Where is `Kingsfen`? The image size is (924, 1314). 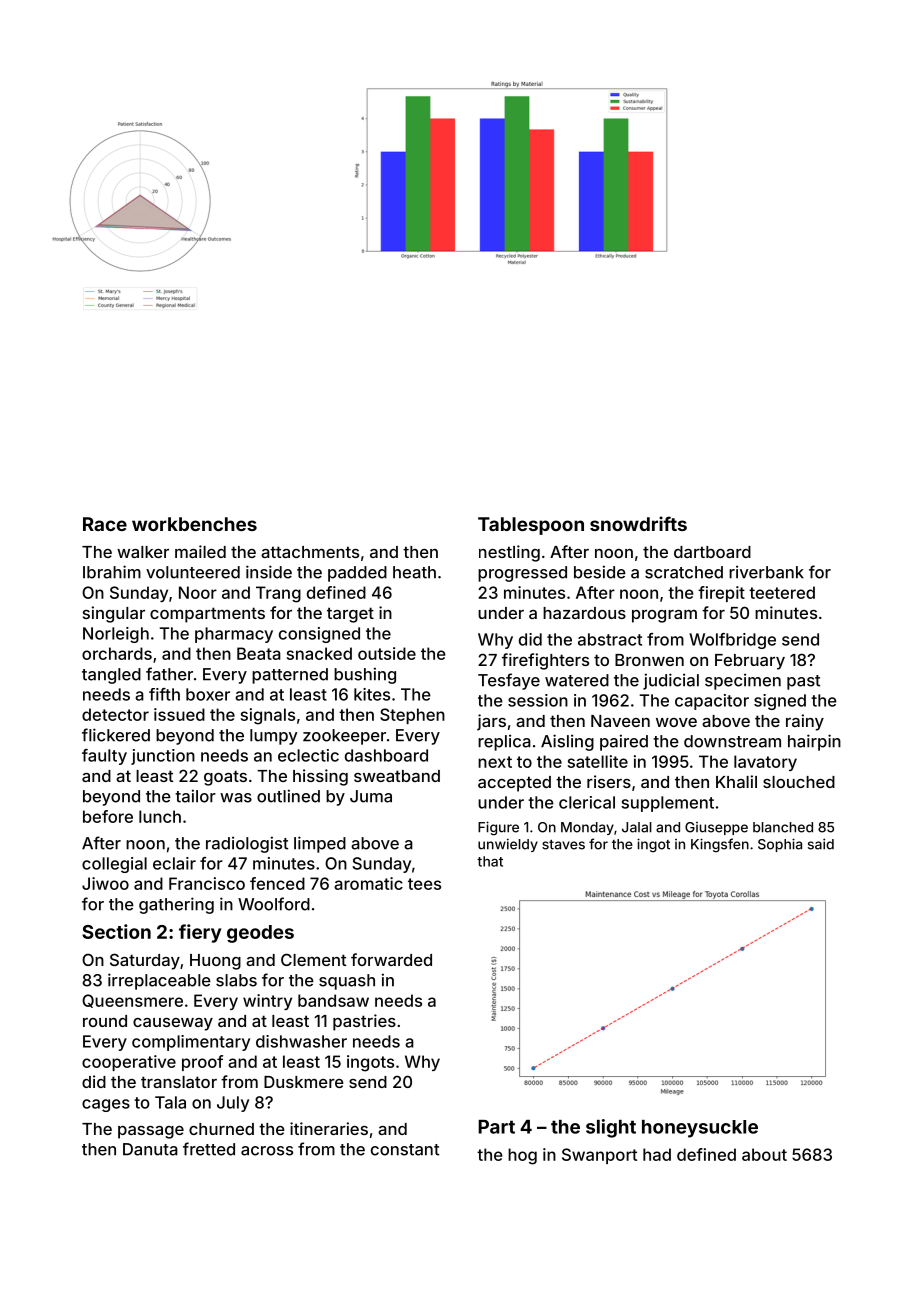 Kingsfen is located at coordinates (720, 845).
